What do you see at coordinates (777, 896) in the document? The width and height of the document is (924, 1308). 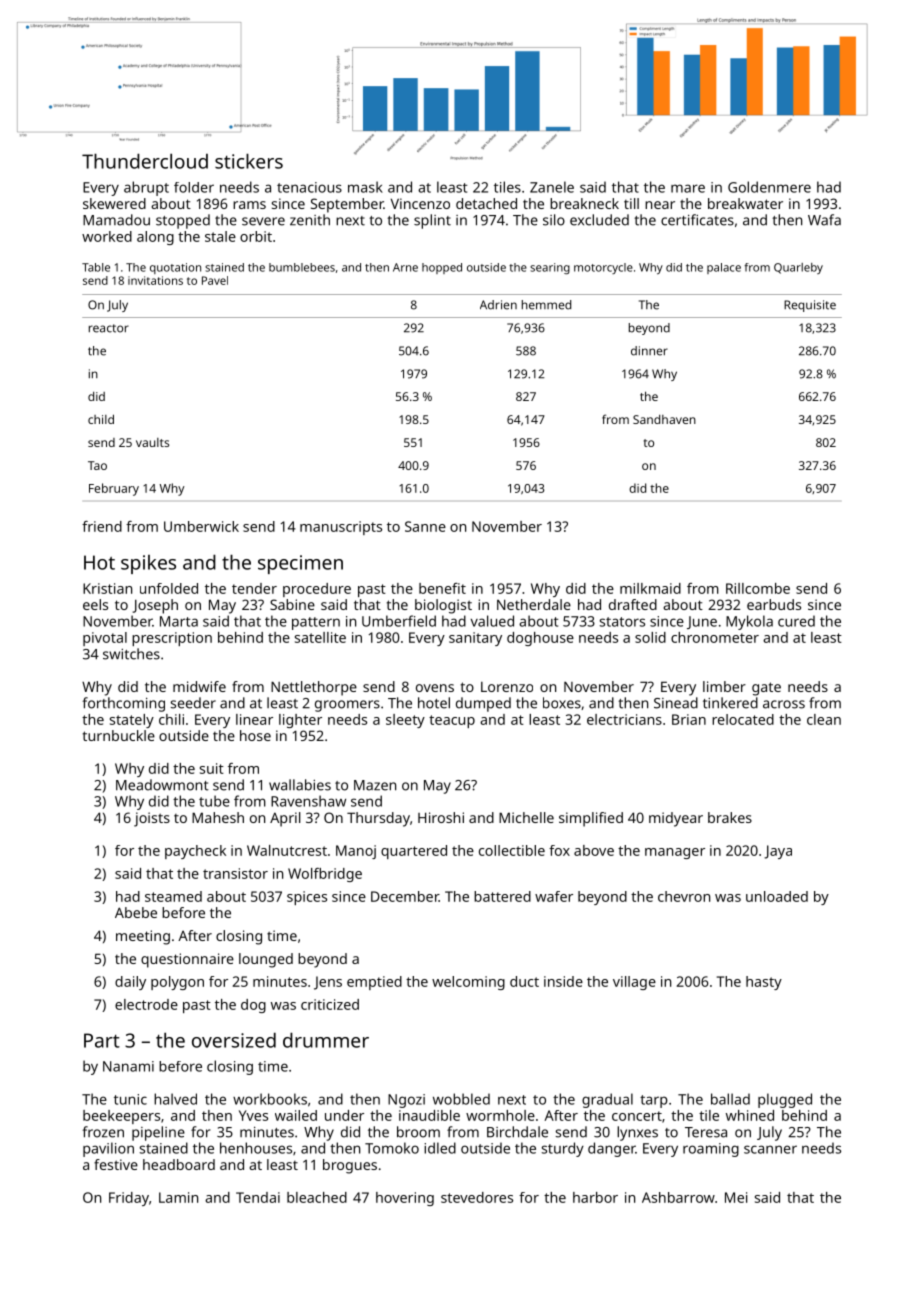 I see `unloaded` at bounding box center [777, 896].
